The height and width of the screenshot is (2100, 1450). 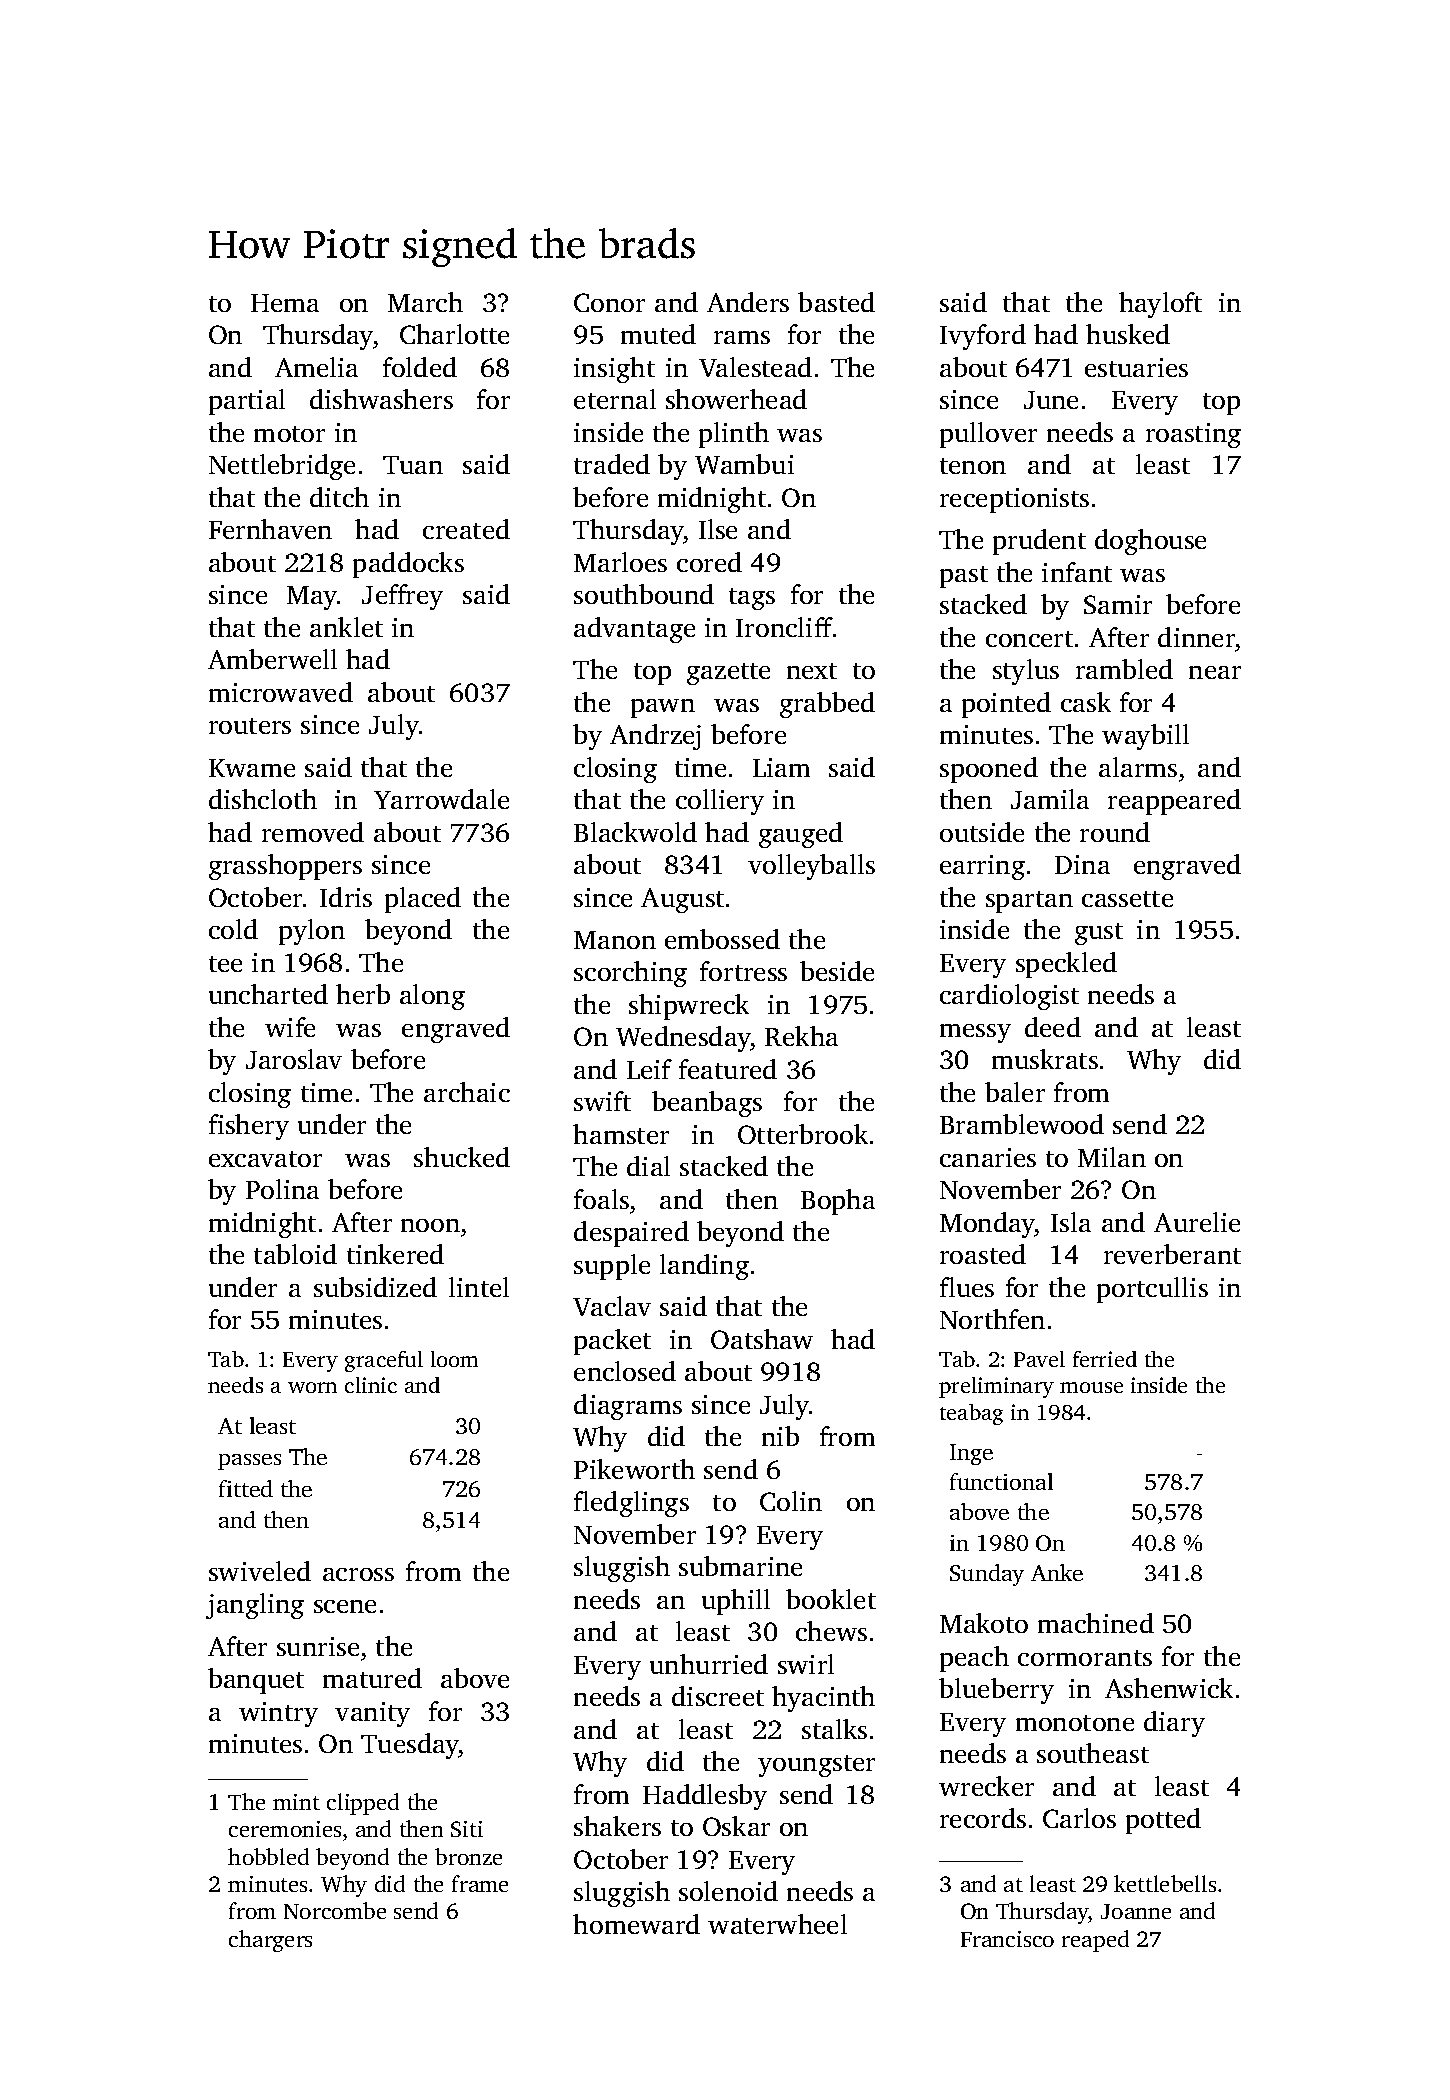 What do you see at coordinates (432, 997) in the screenshot?
I see `along` at bounding box center [432, 997].
